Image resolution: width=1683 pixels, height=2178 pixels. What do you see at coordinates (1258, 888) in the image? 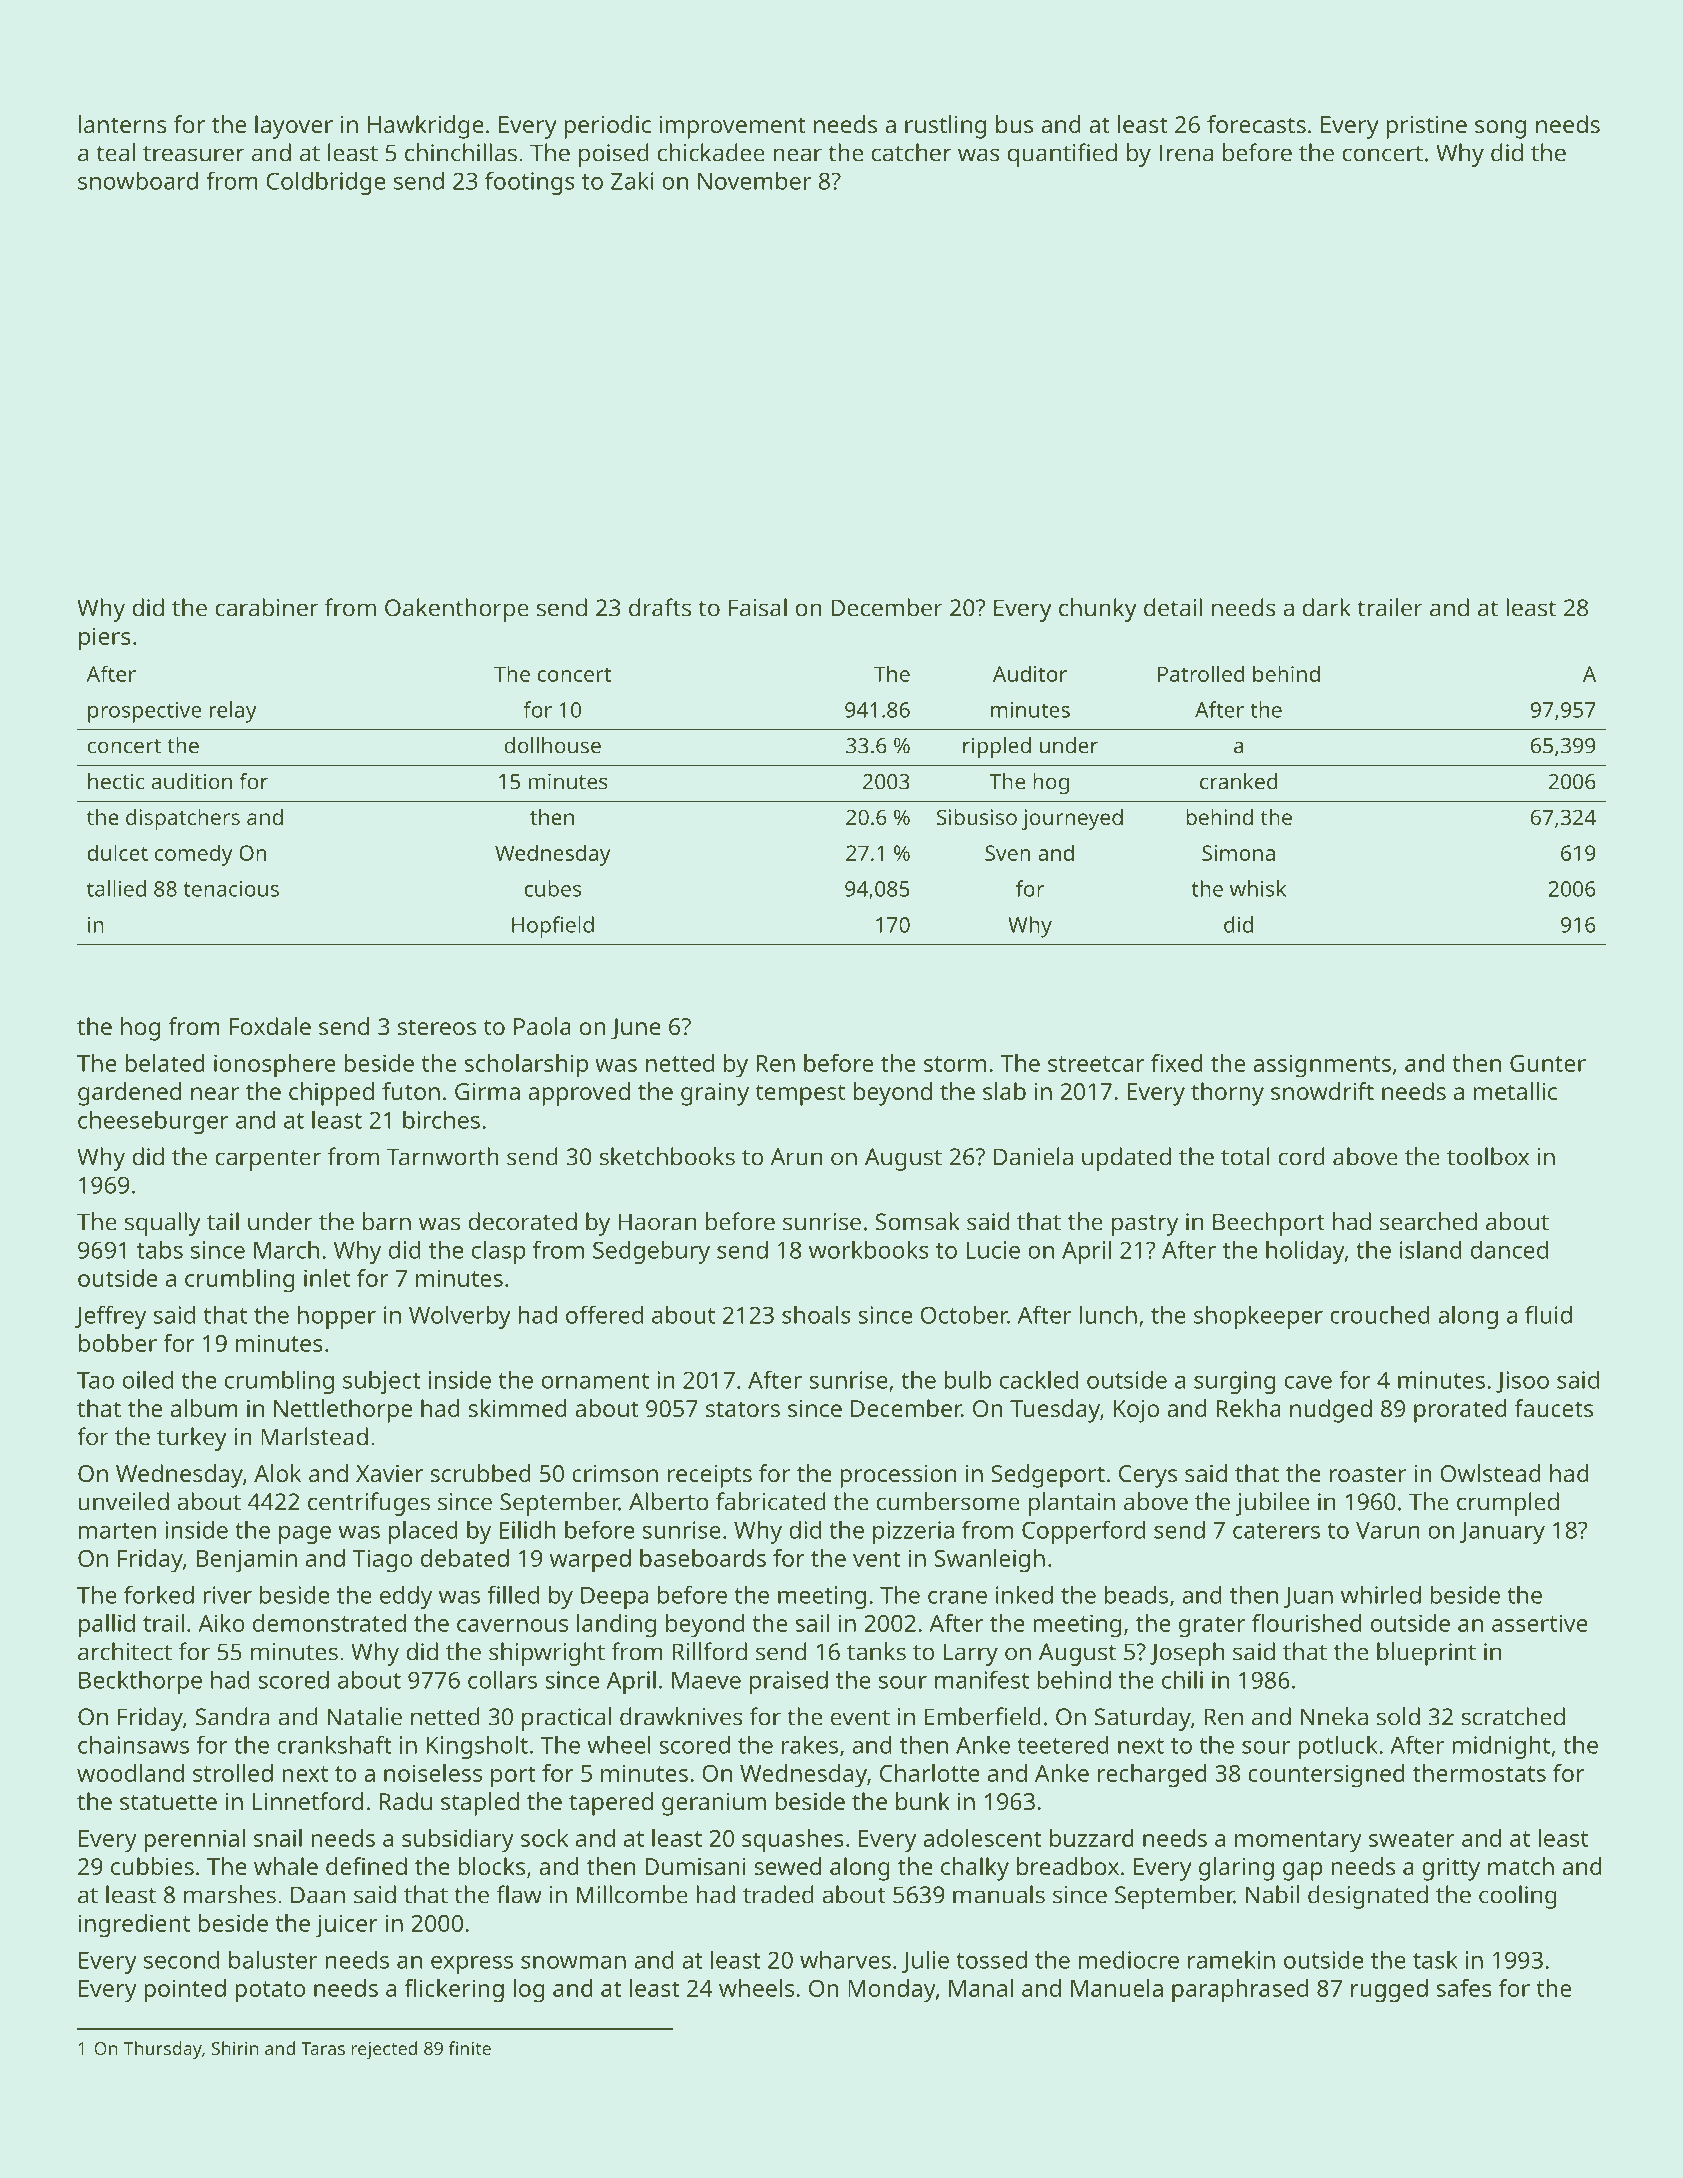
I see `whisk` at bounding box center [1258, 888].
